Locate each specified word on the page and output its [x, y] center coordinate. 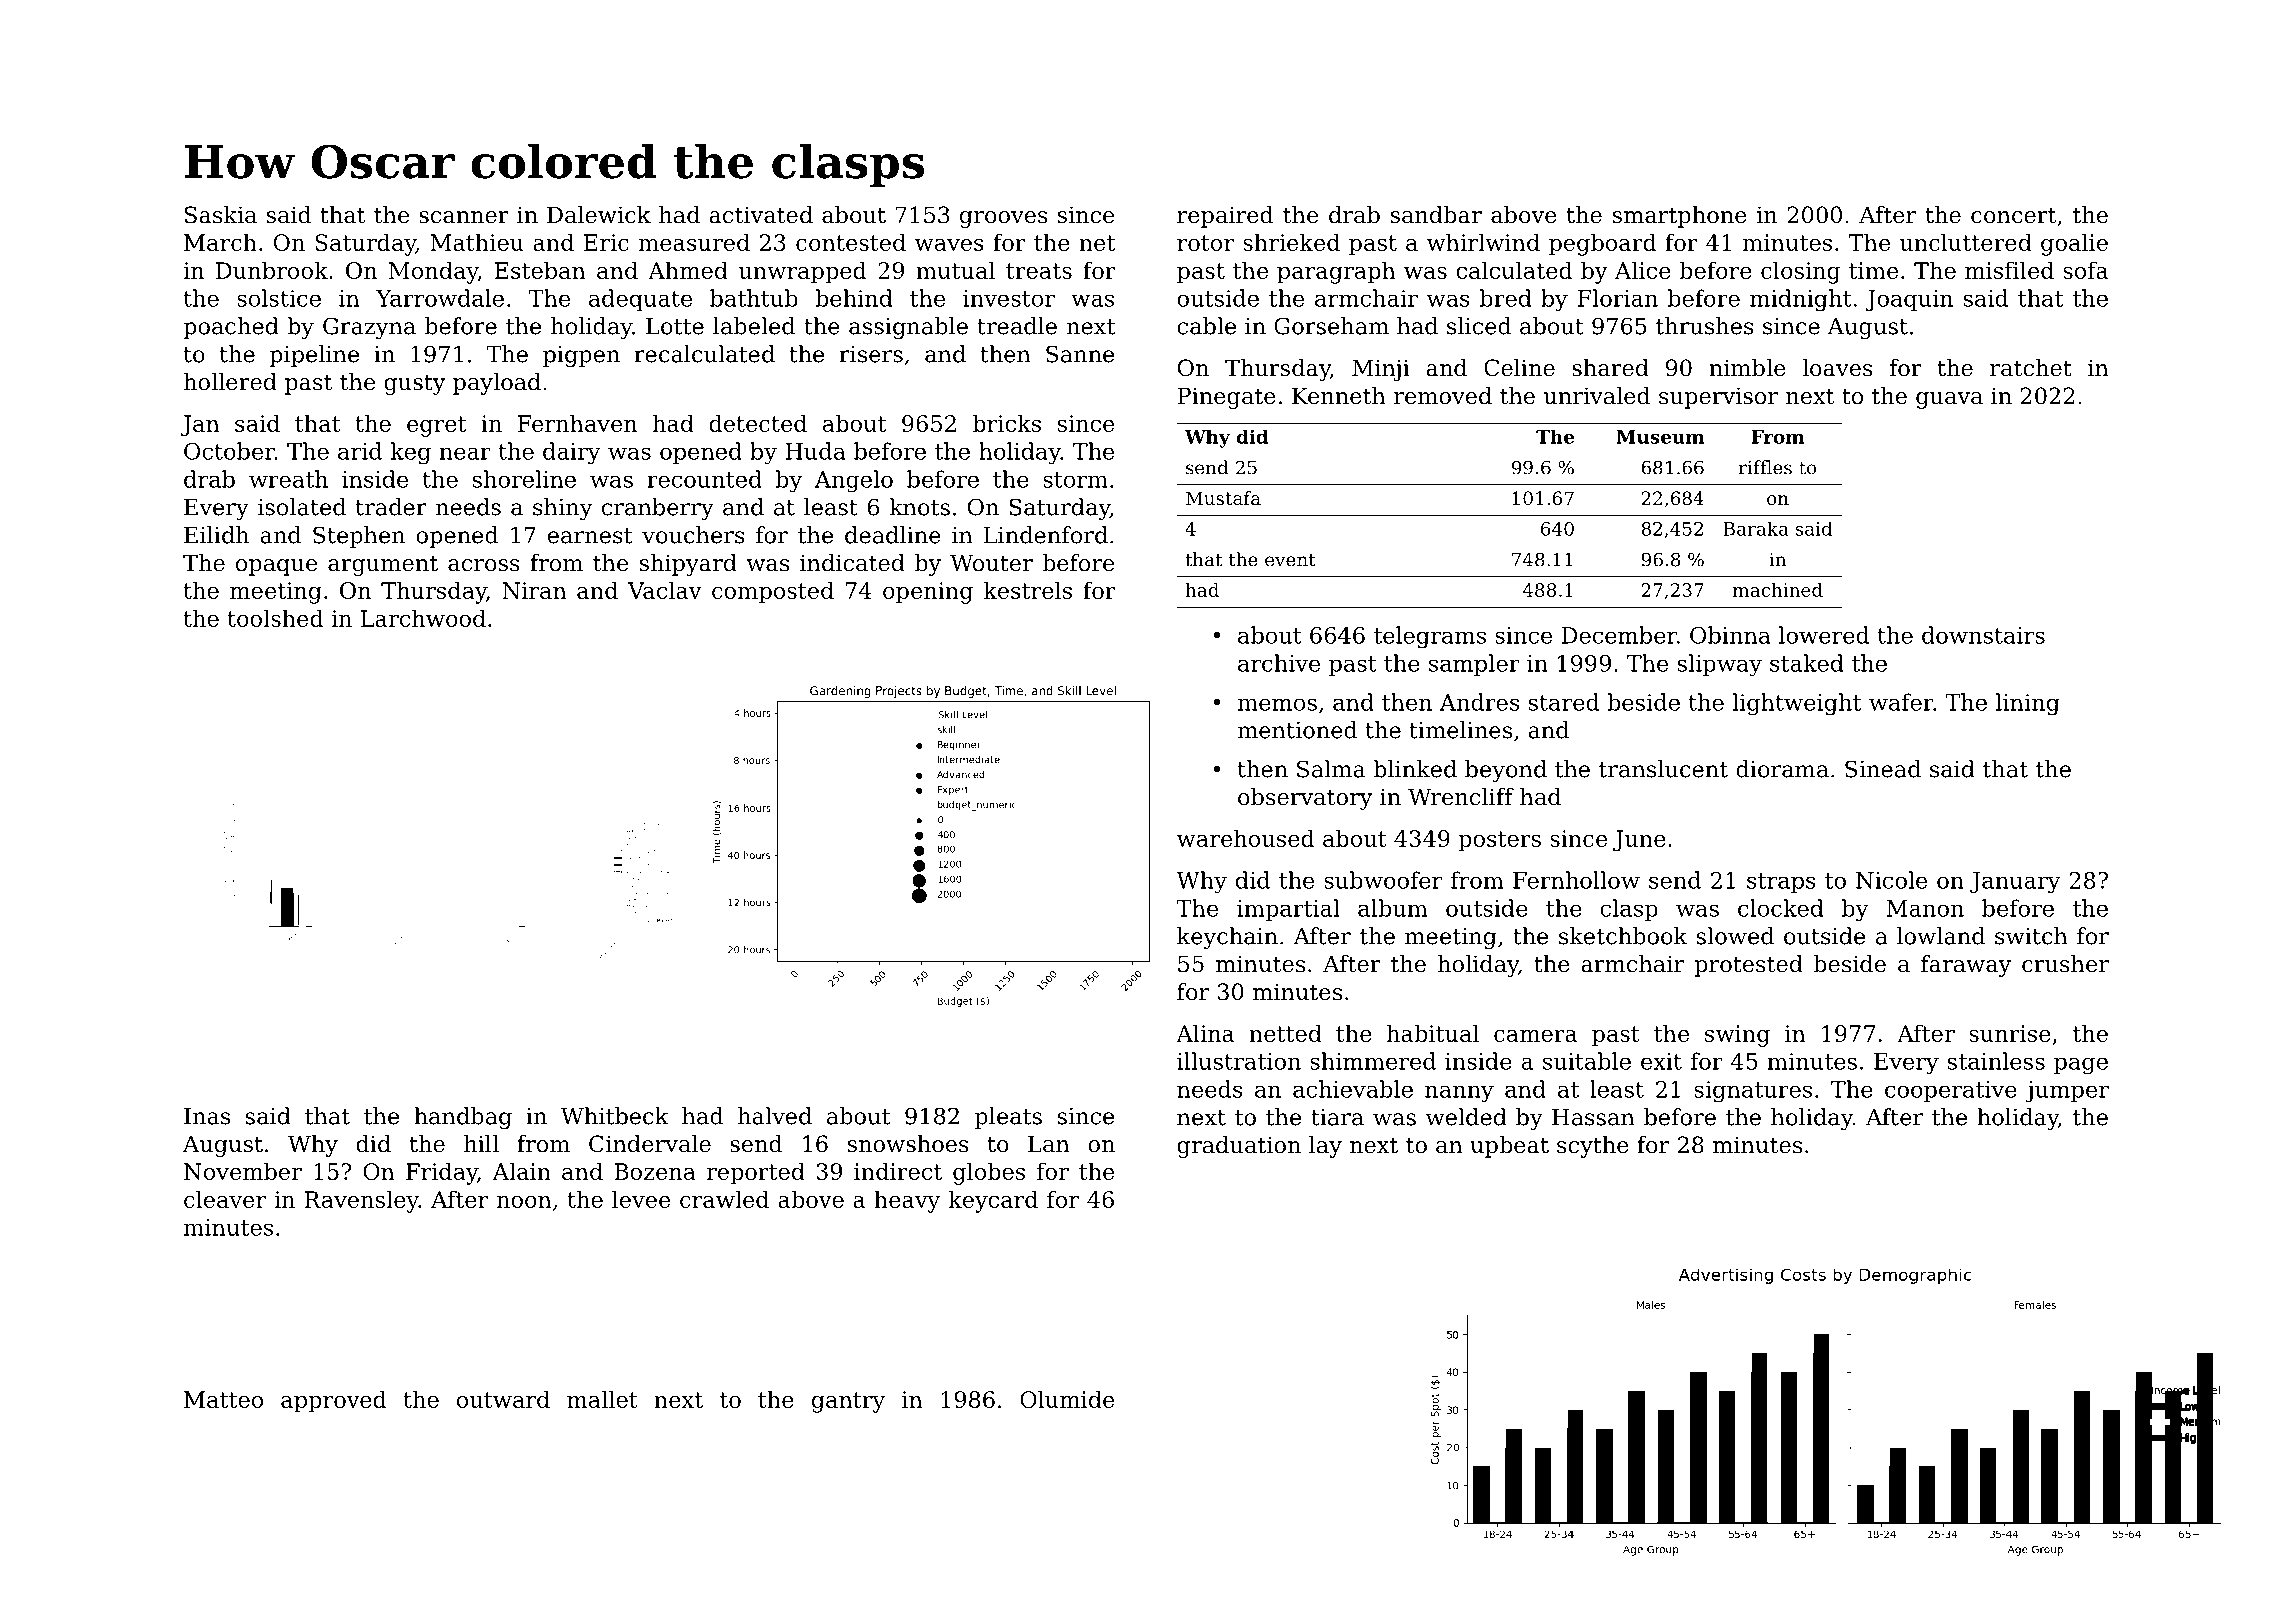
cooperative [1951, 1091]
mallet [602, 1399]
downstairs [1983, 635]
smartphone [1680, 217]
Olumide [1067, 1399]
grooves [1004, 219]
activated [761, 215]
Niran [534, 590]
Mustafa [1223, 498]
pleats [1008, 1118]
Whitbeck [615, 1116]
